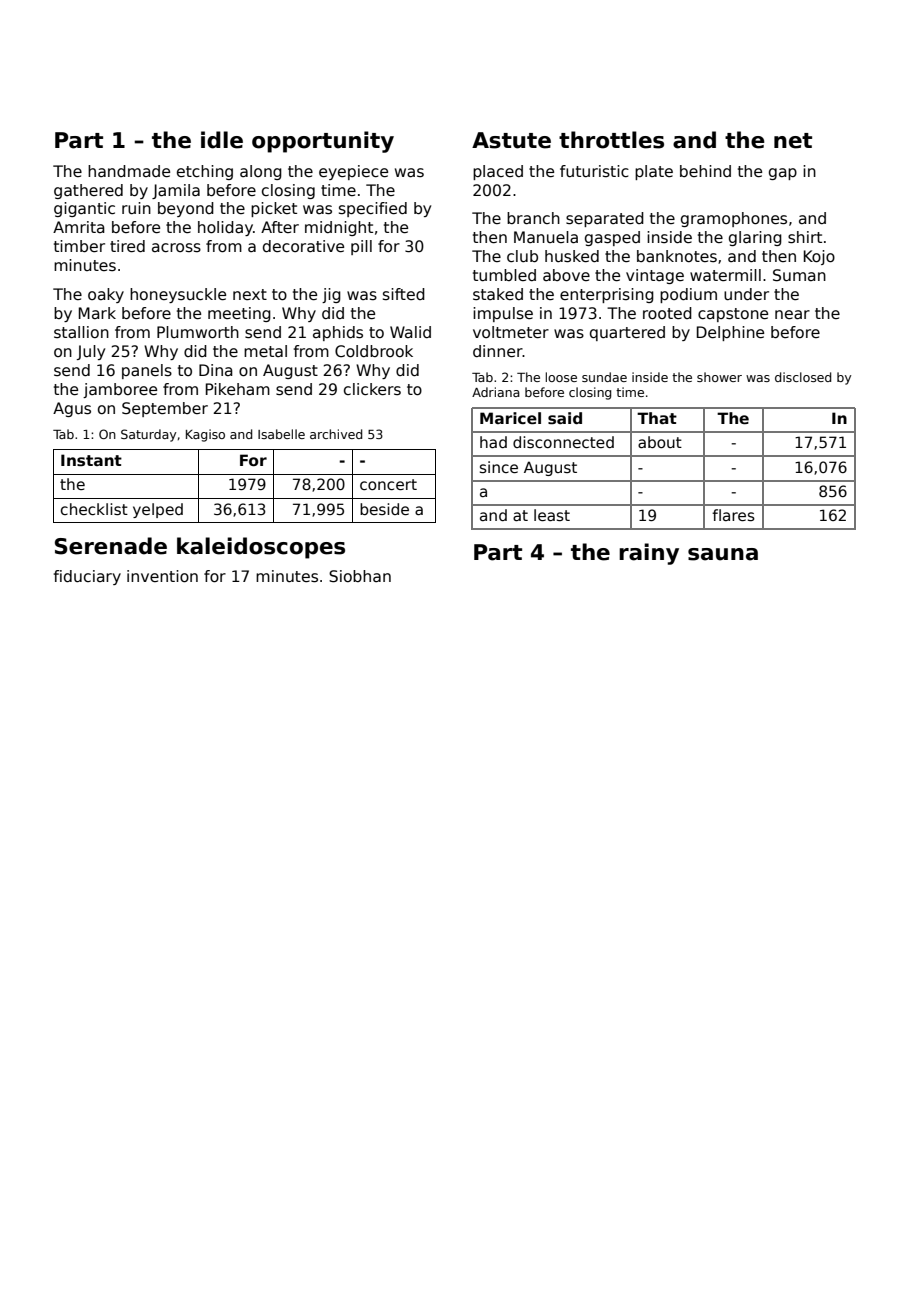 Image resolution: width=908 pixels, height=1316 pixels. What do you see at coordinates (498, 294) in the page?
I see `staked` at bounding box center [498, 294].
